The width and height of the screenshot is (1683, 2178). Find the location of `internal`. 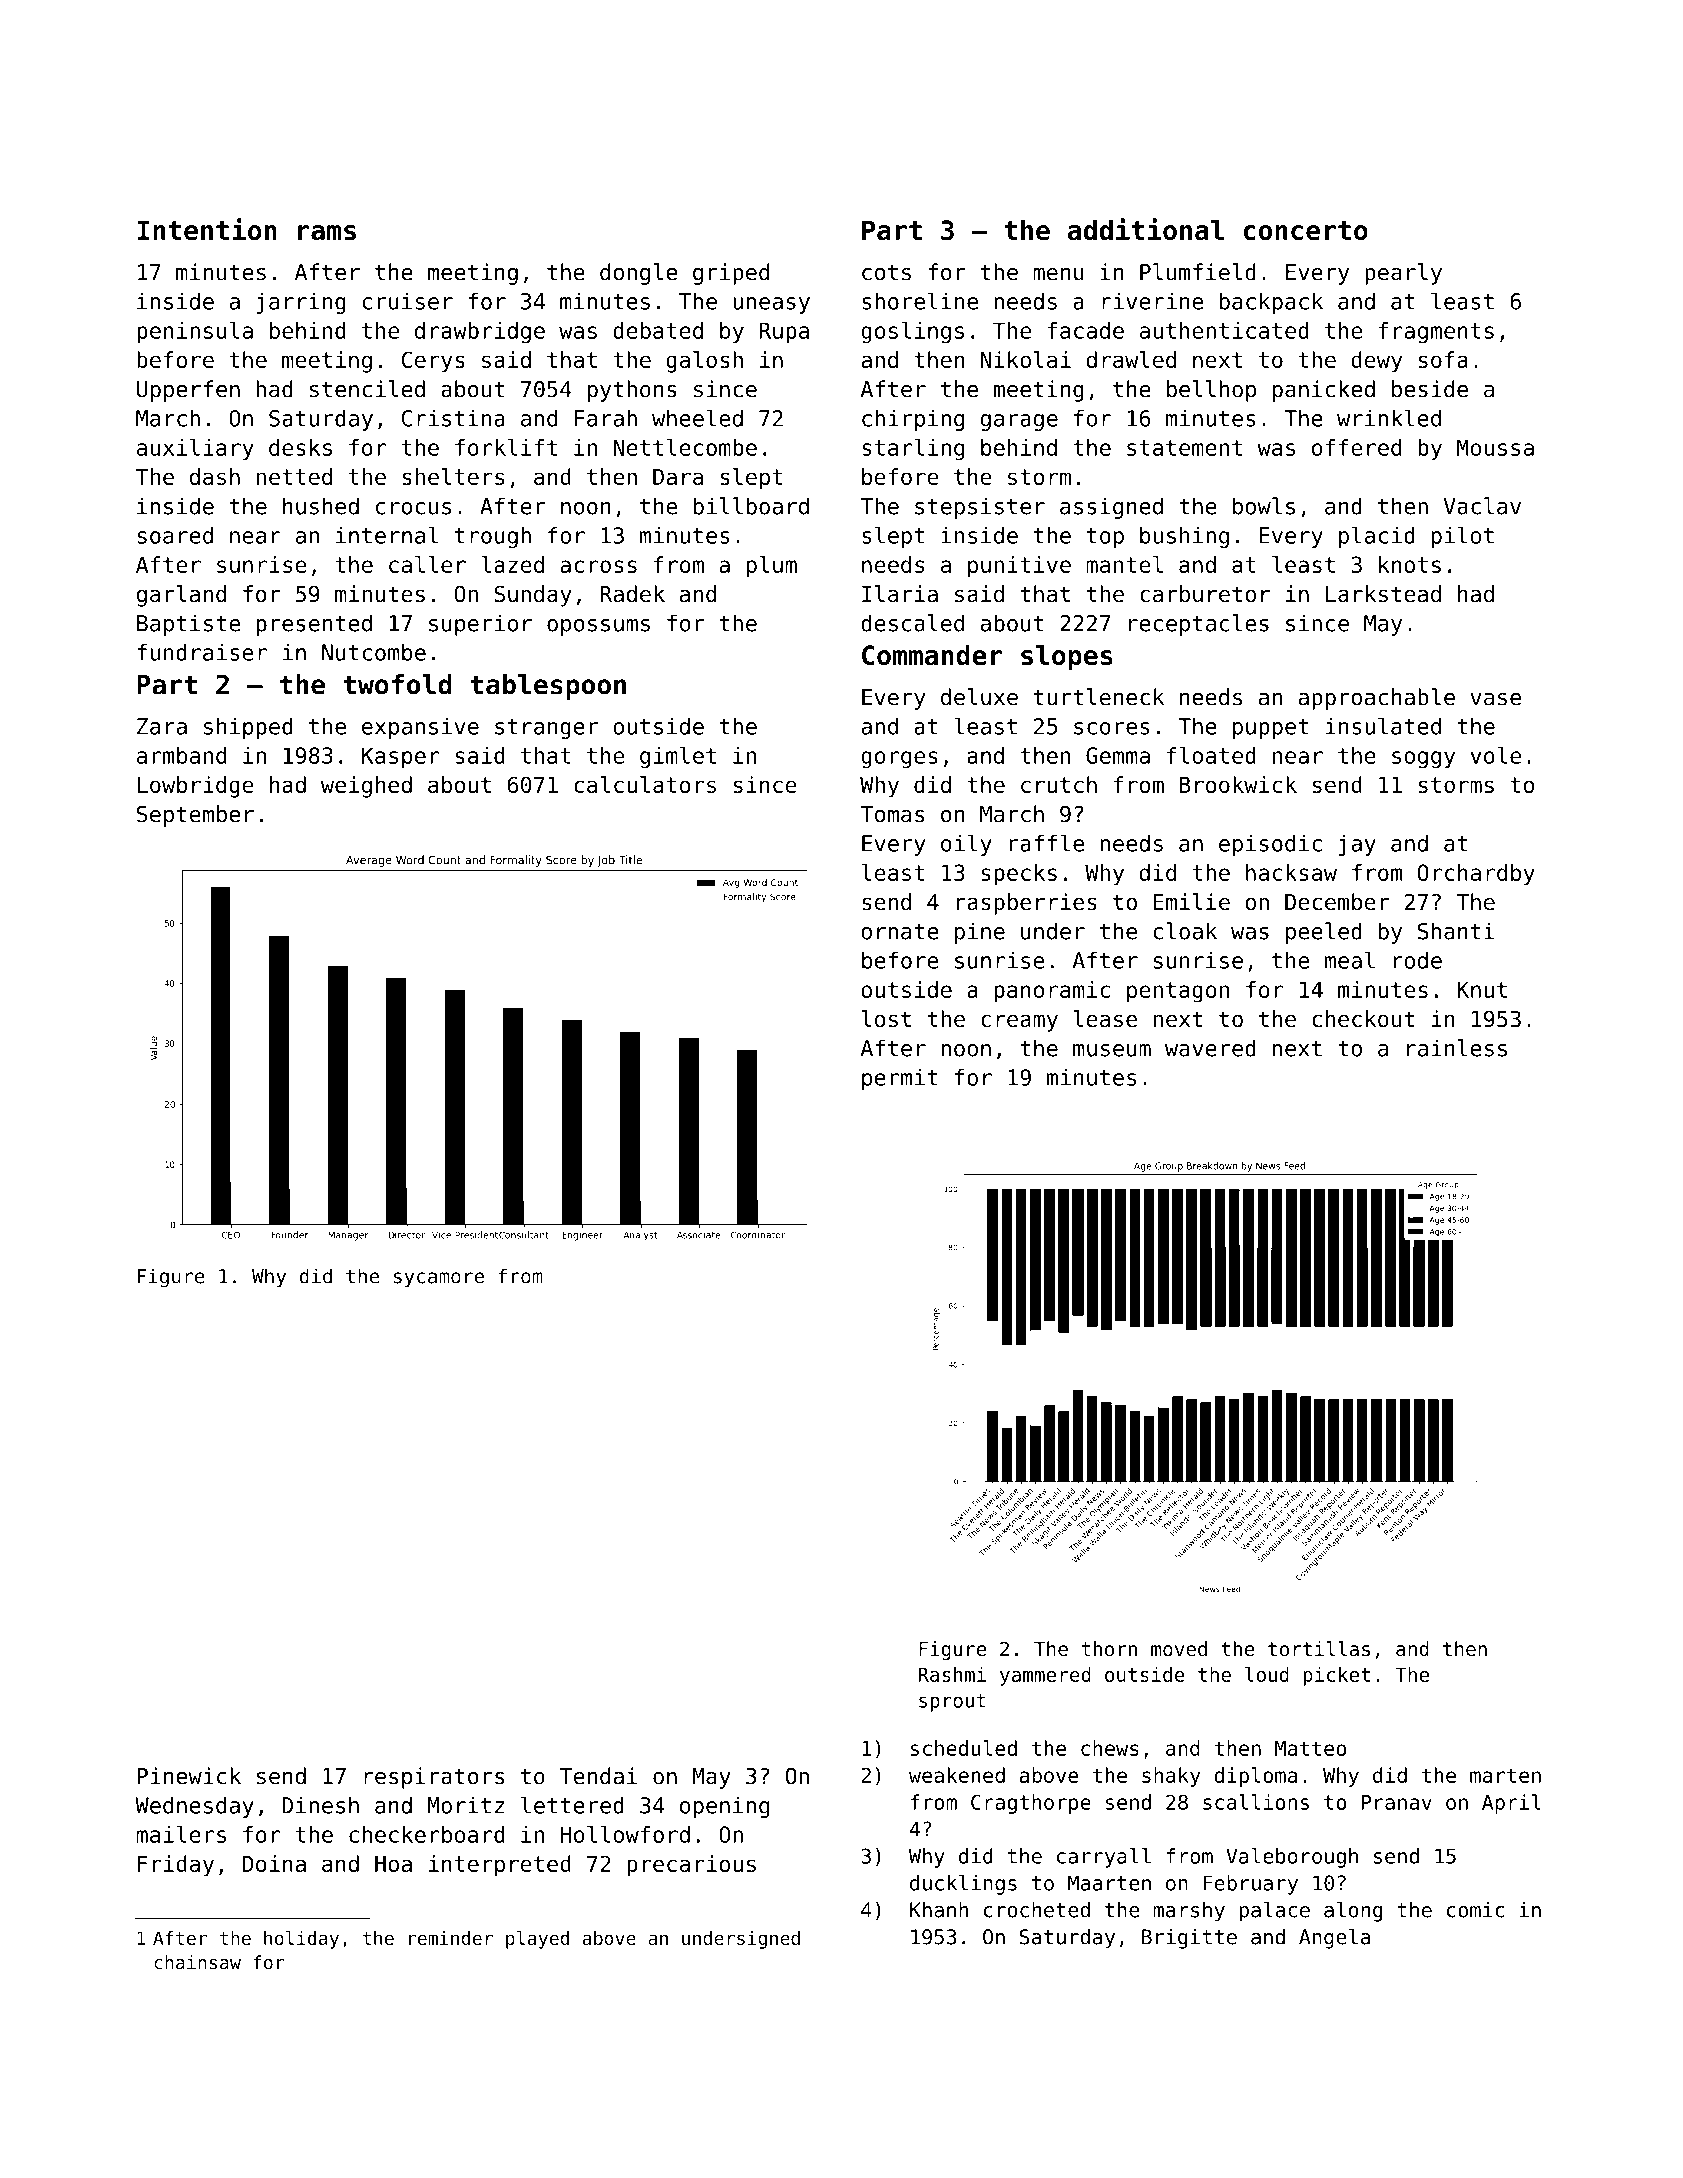

internal is located at coordinates (387, 535).
